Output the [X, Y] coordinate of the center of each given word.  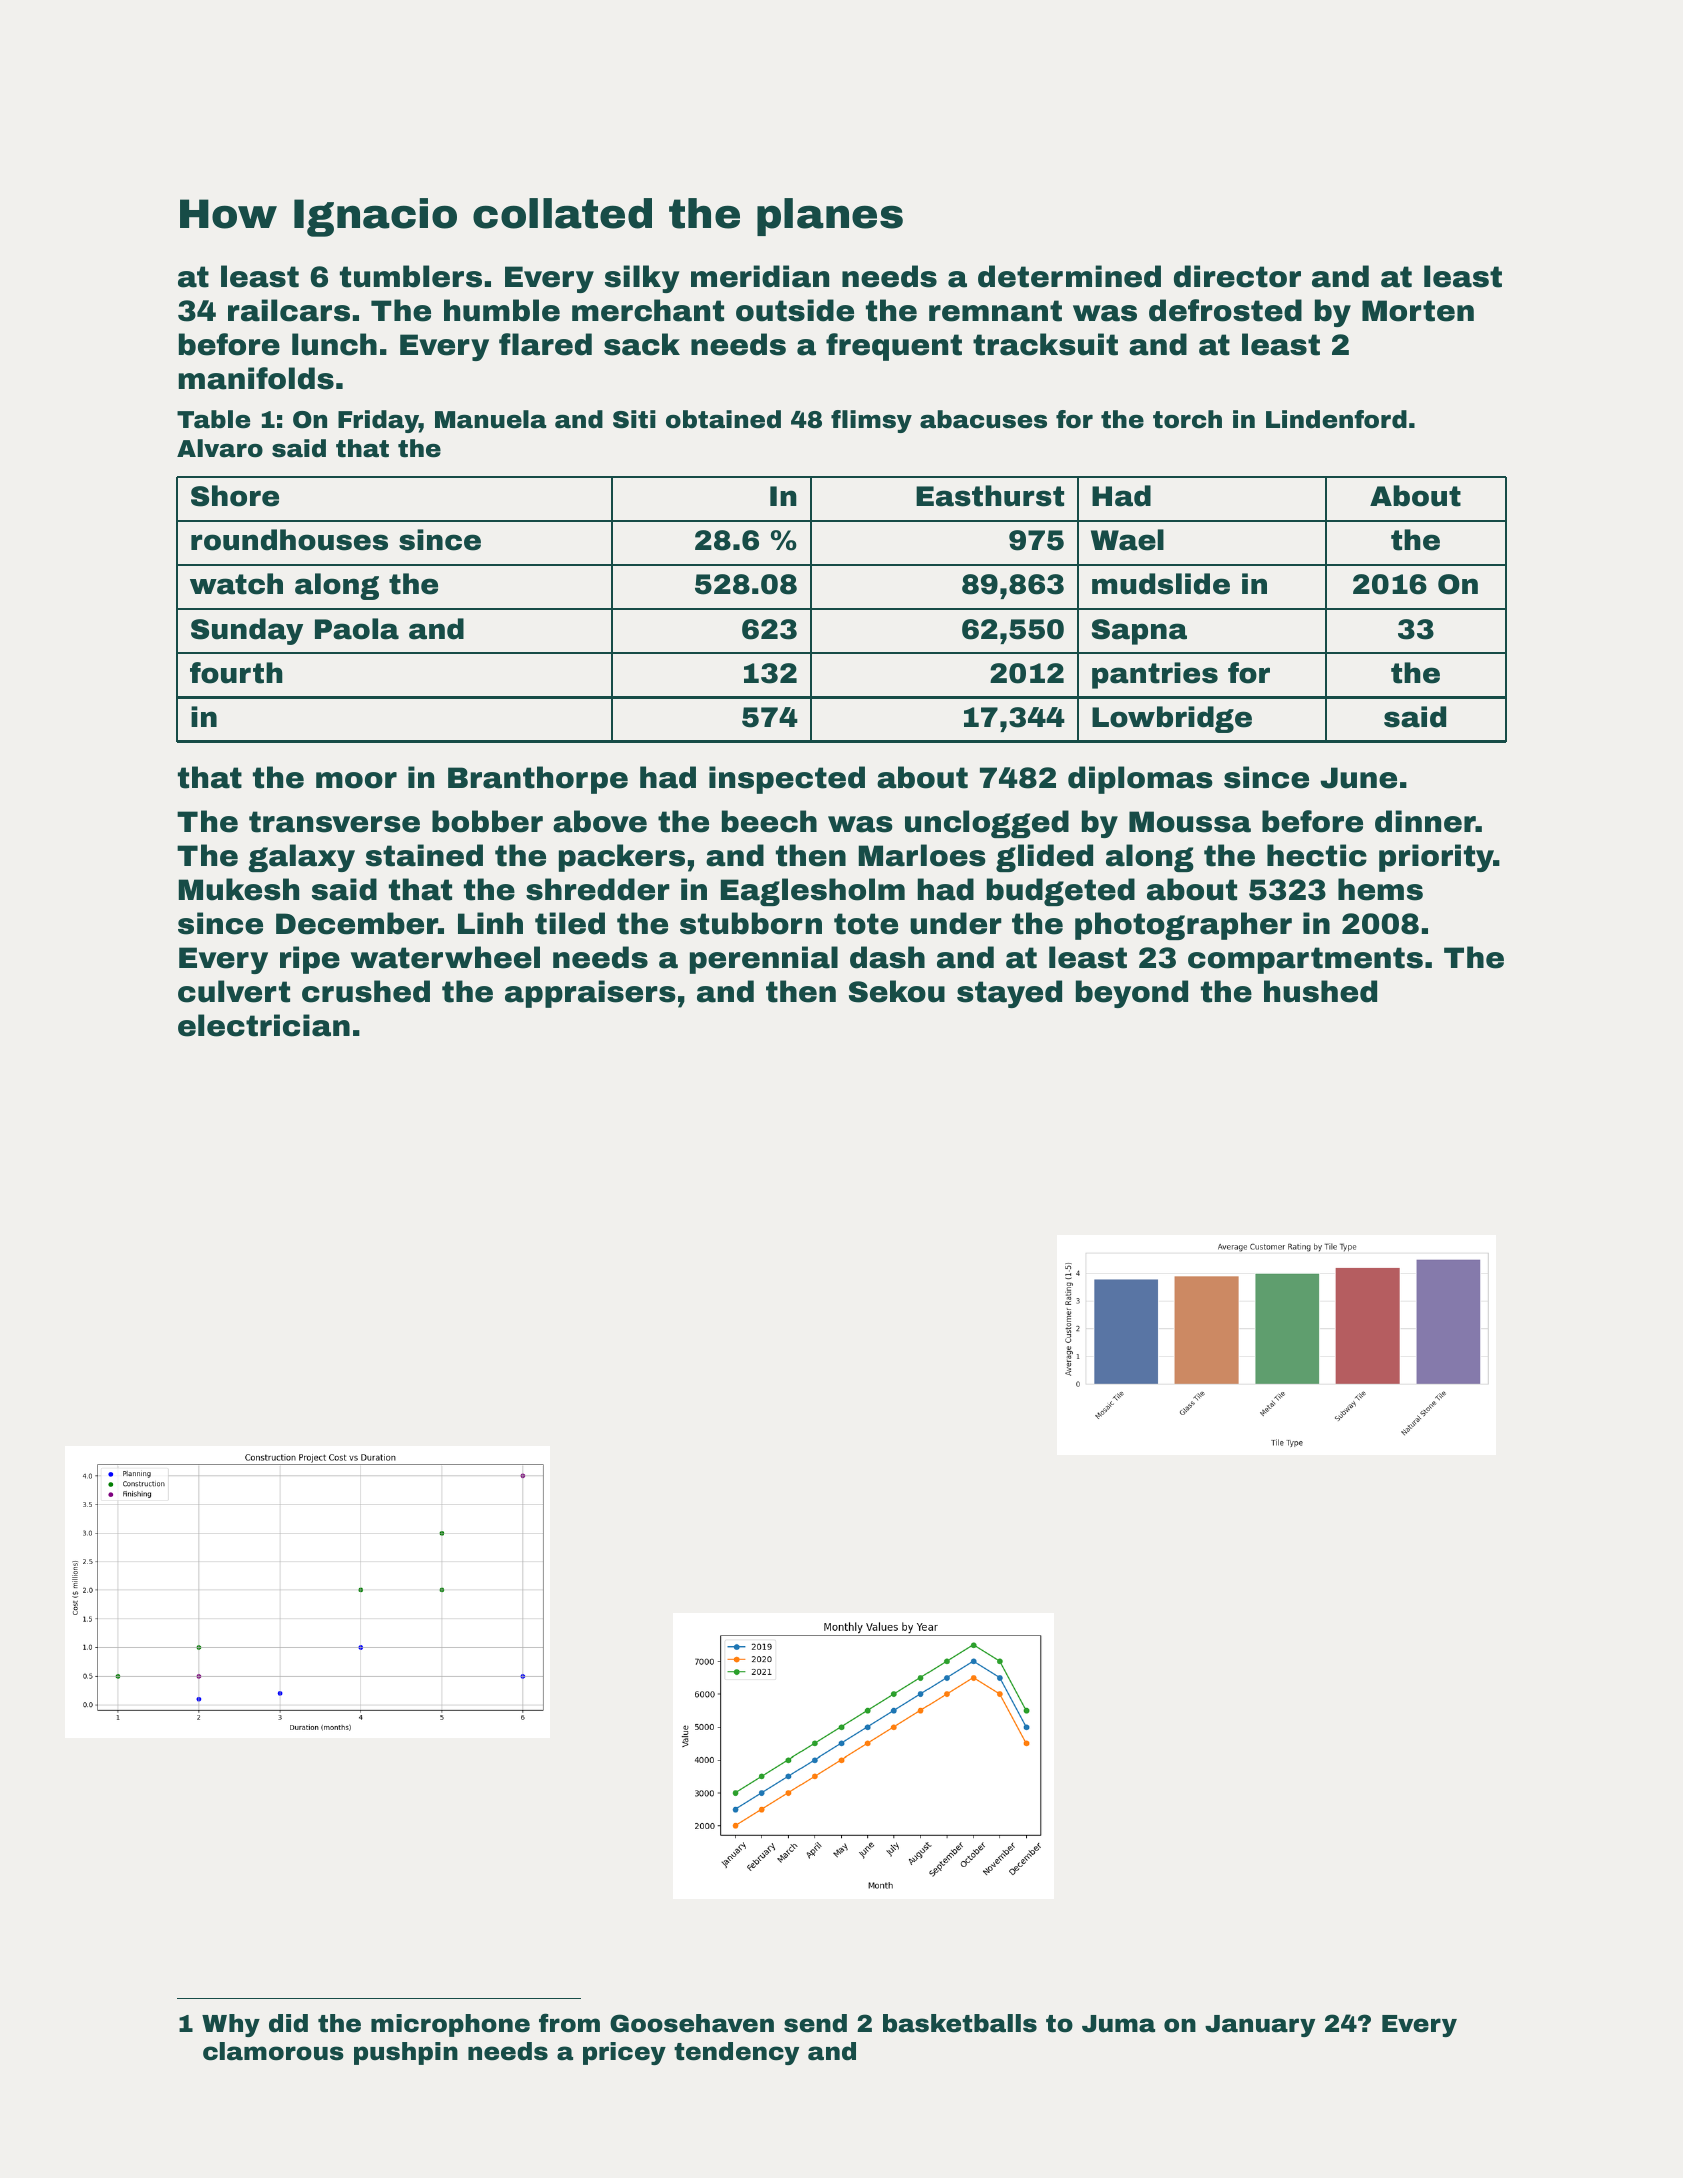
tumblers [411, 276]
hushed [1320, 991]
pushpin [406, 2053]
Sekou [897, 991]
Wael [1127, 540]
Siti [634, 419]
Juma [1118, 2024]
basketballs [960, 2023]
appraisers [590, 994]
